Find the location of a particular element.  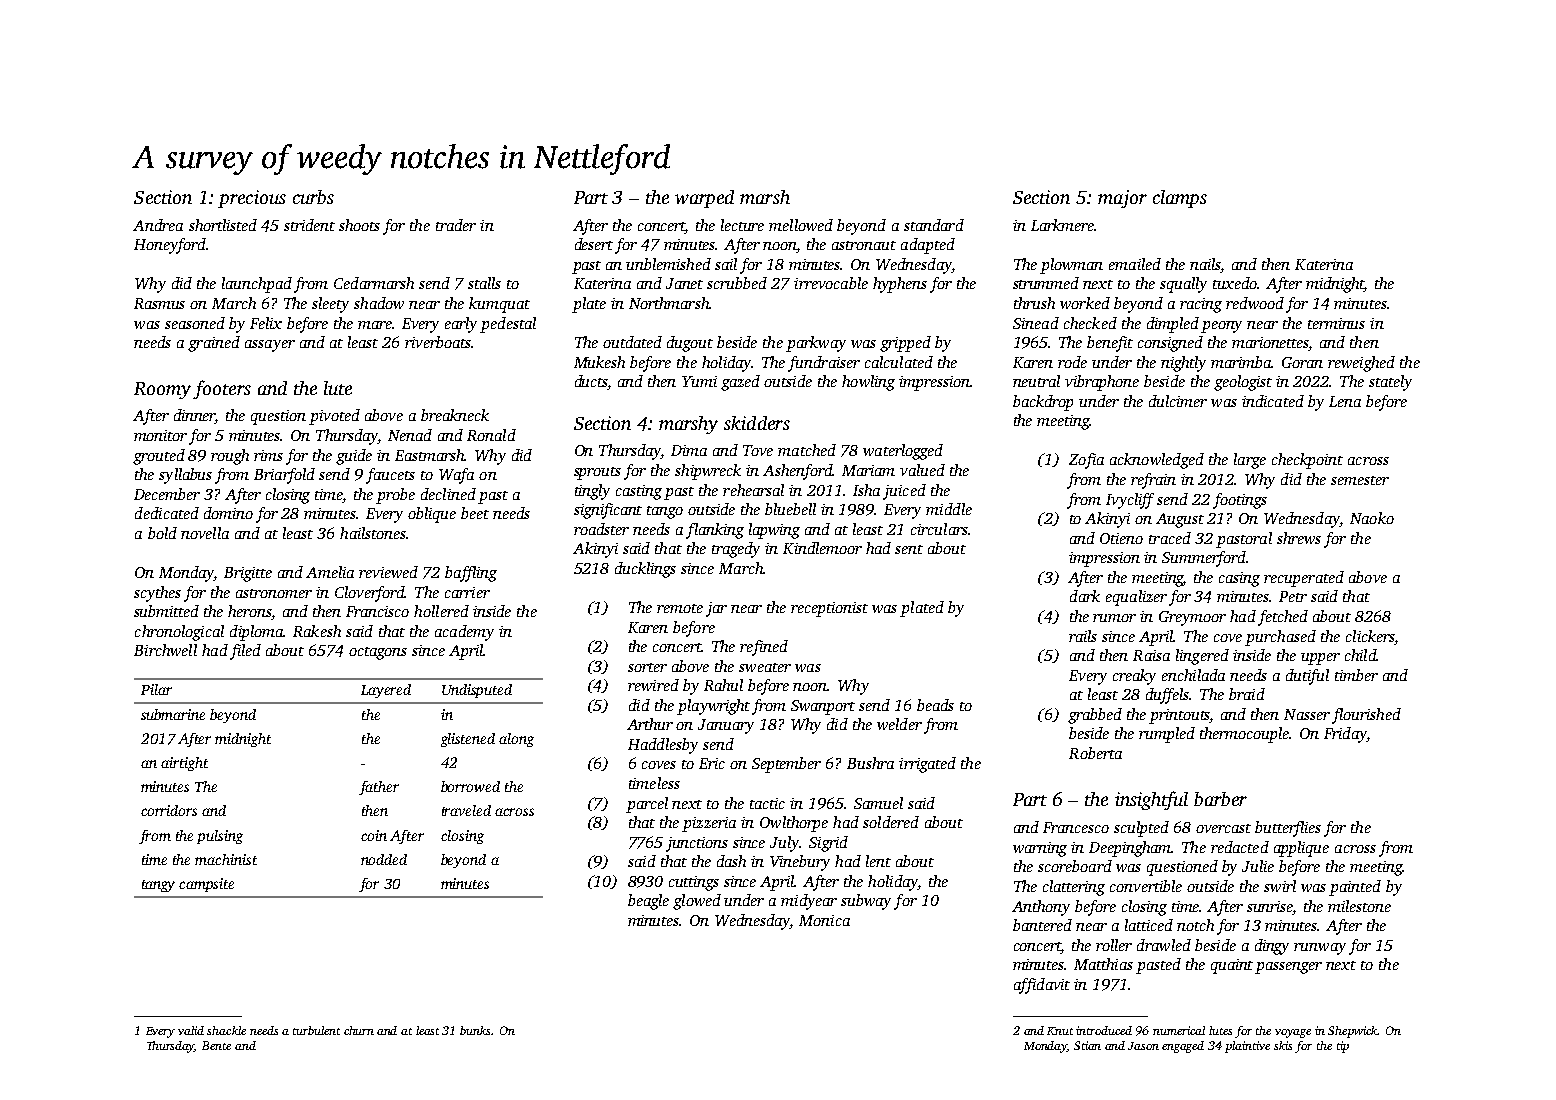

precious is located at coordinates (252, 199).
